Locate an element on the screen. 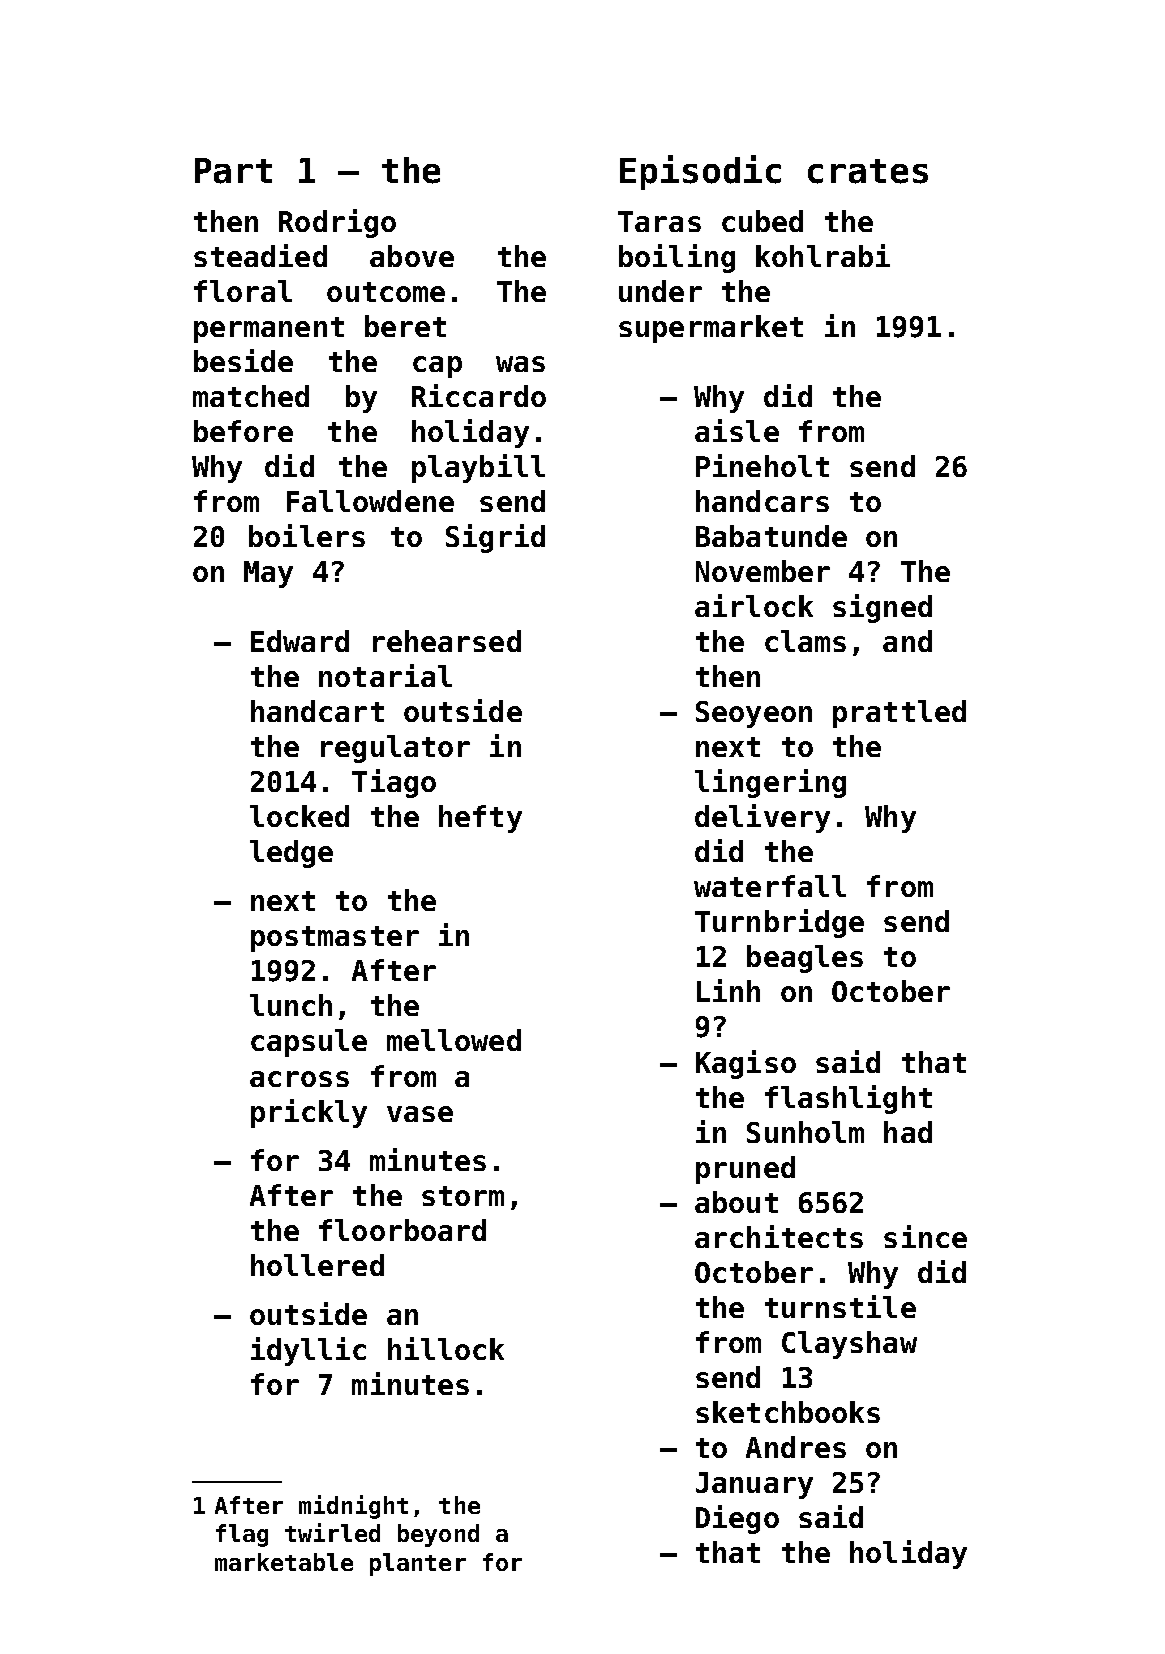 Image resolution: width=1165 pixels, height=1654 pixels. hefty is located at coordinates (480, 819).
